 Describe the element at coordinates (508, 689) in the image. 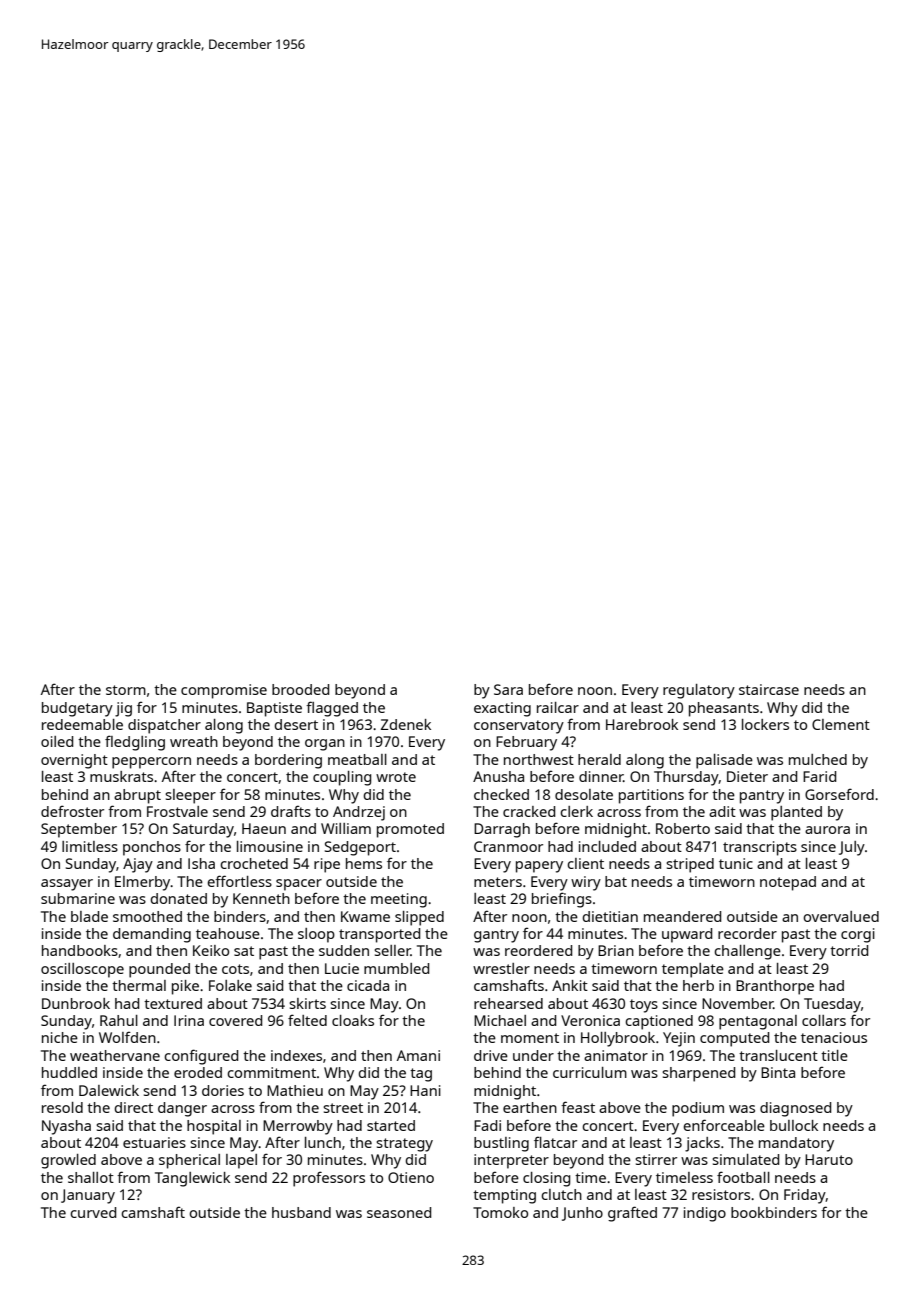

I see `Sara` at that location.
